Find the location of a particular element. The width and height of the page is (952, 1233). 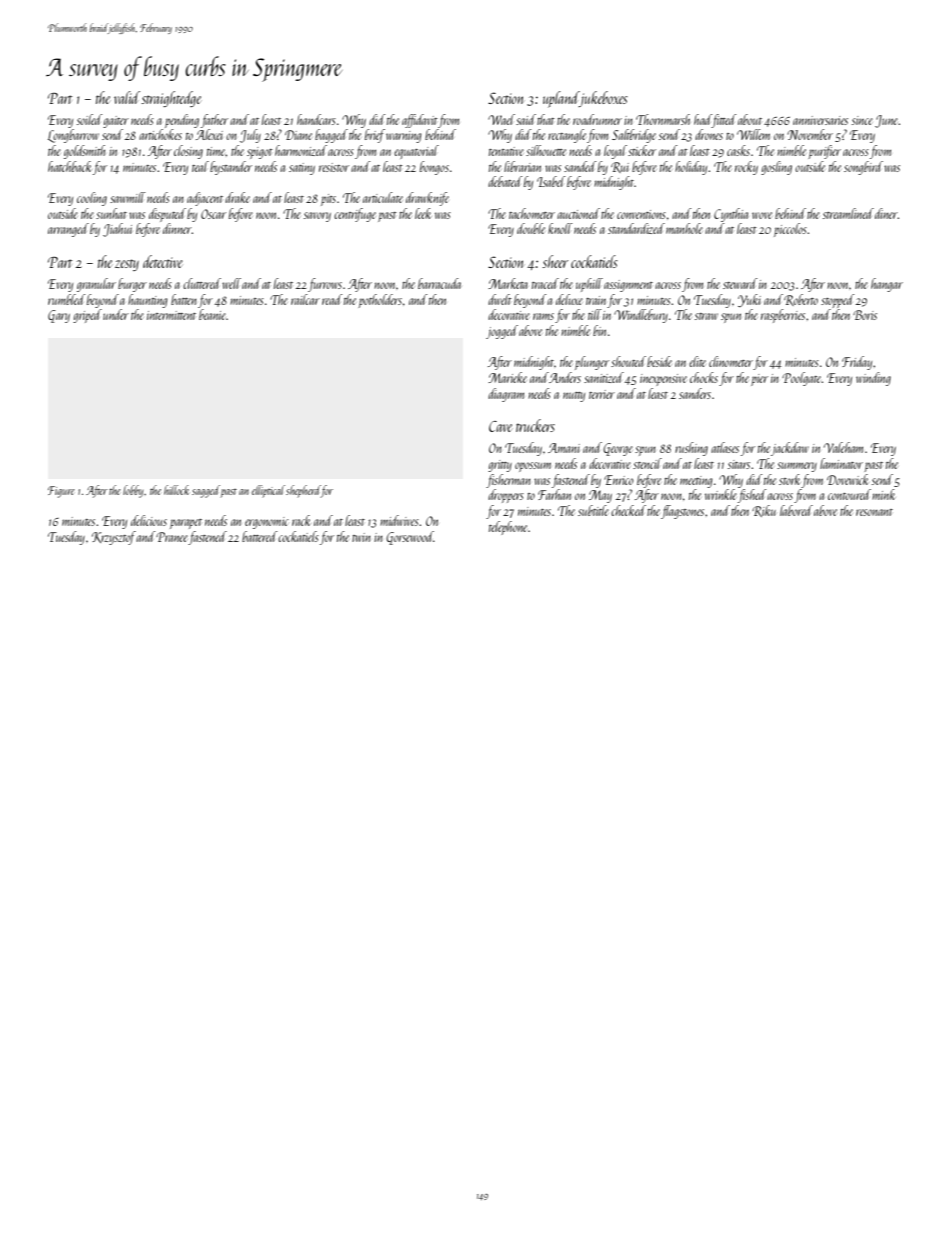

songbird is located at coordinates (863, 168).
